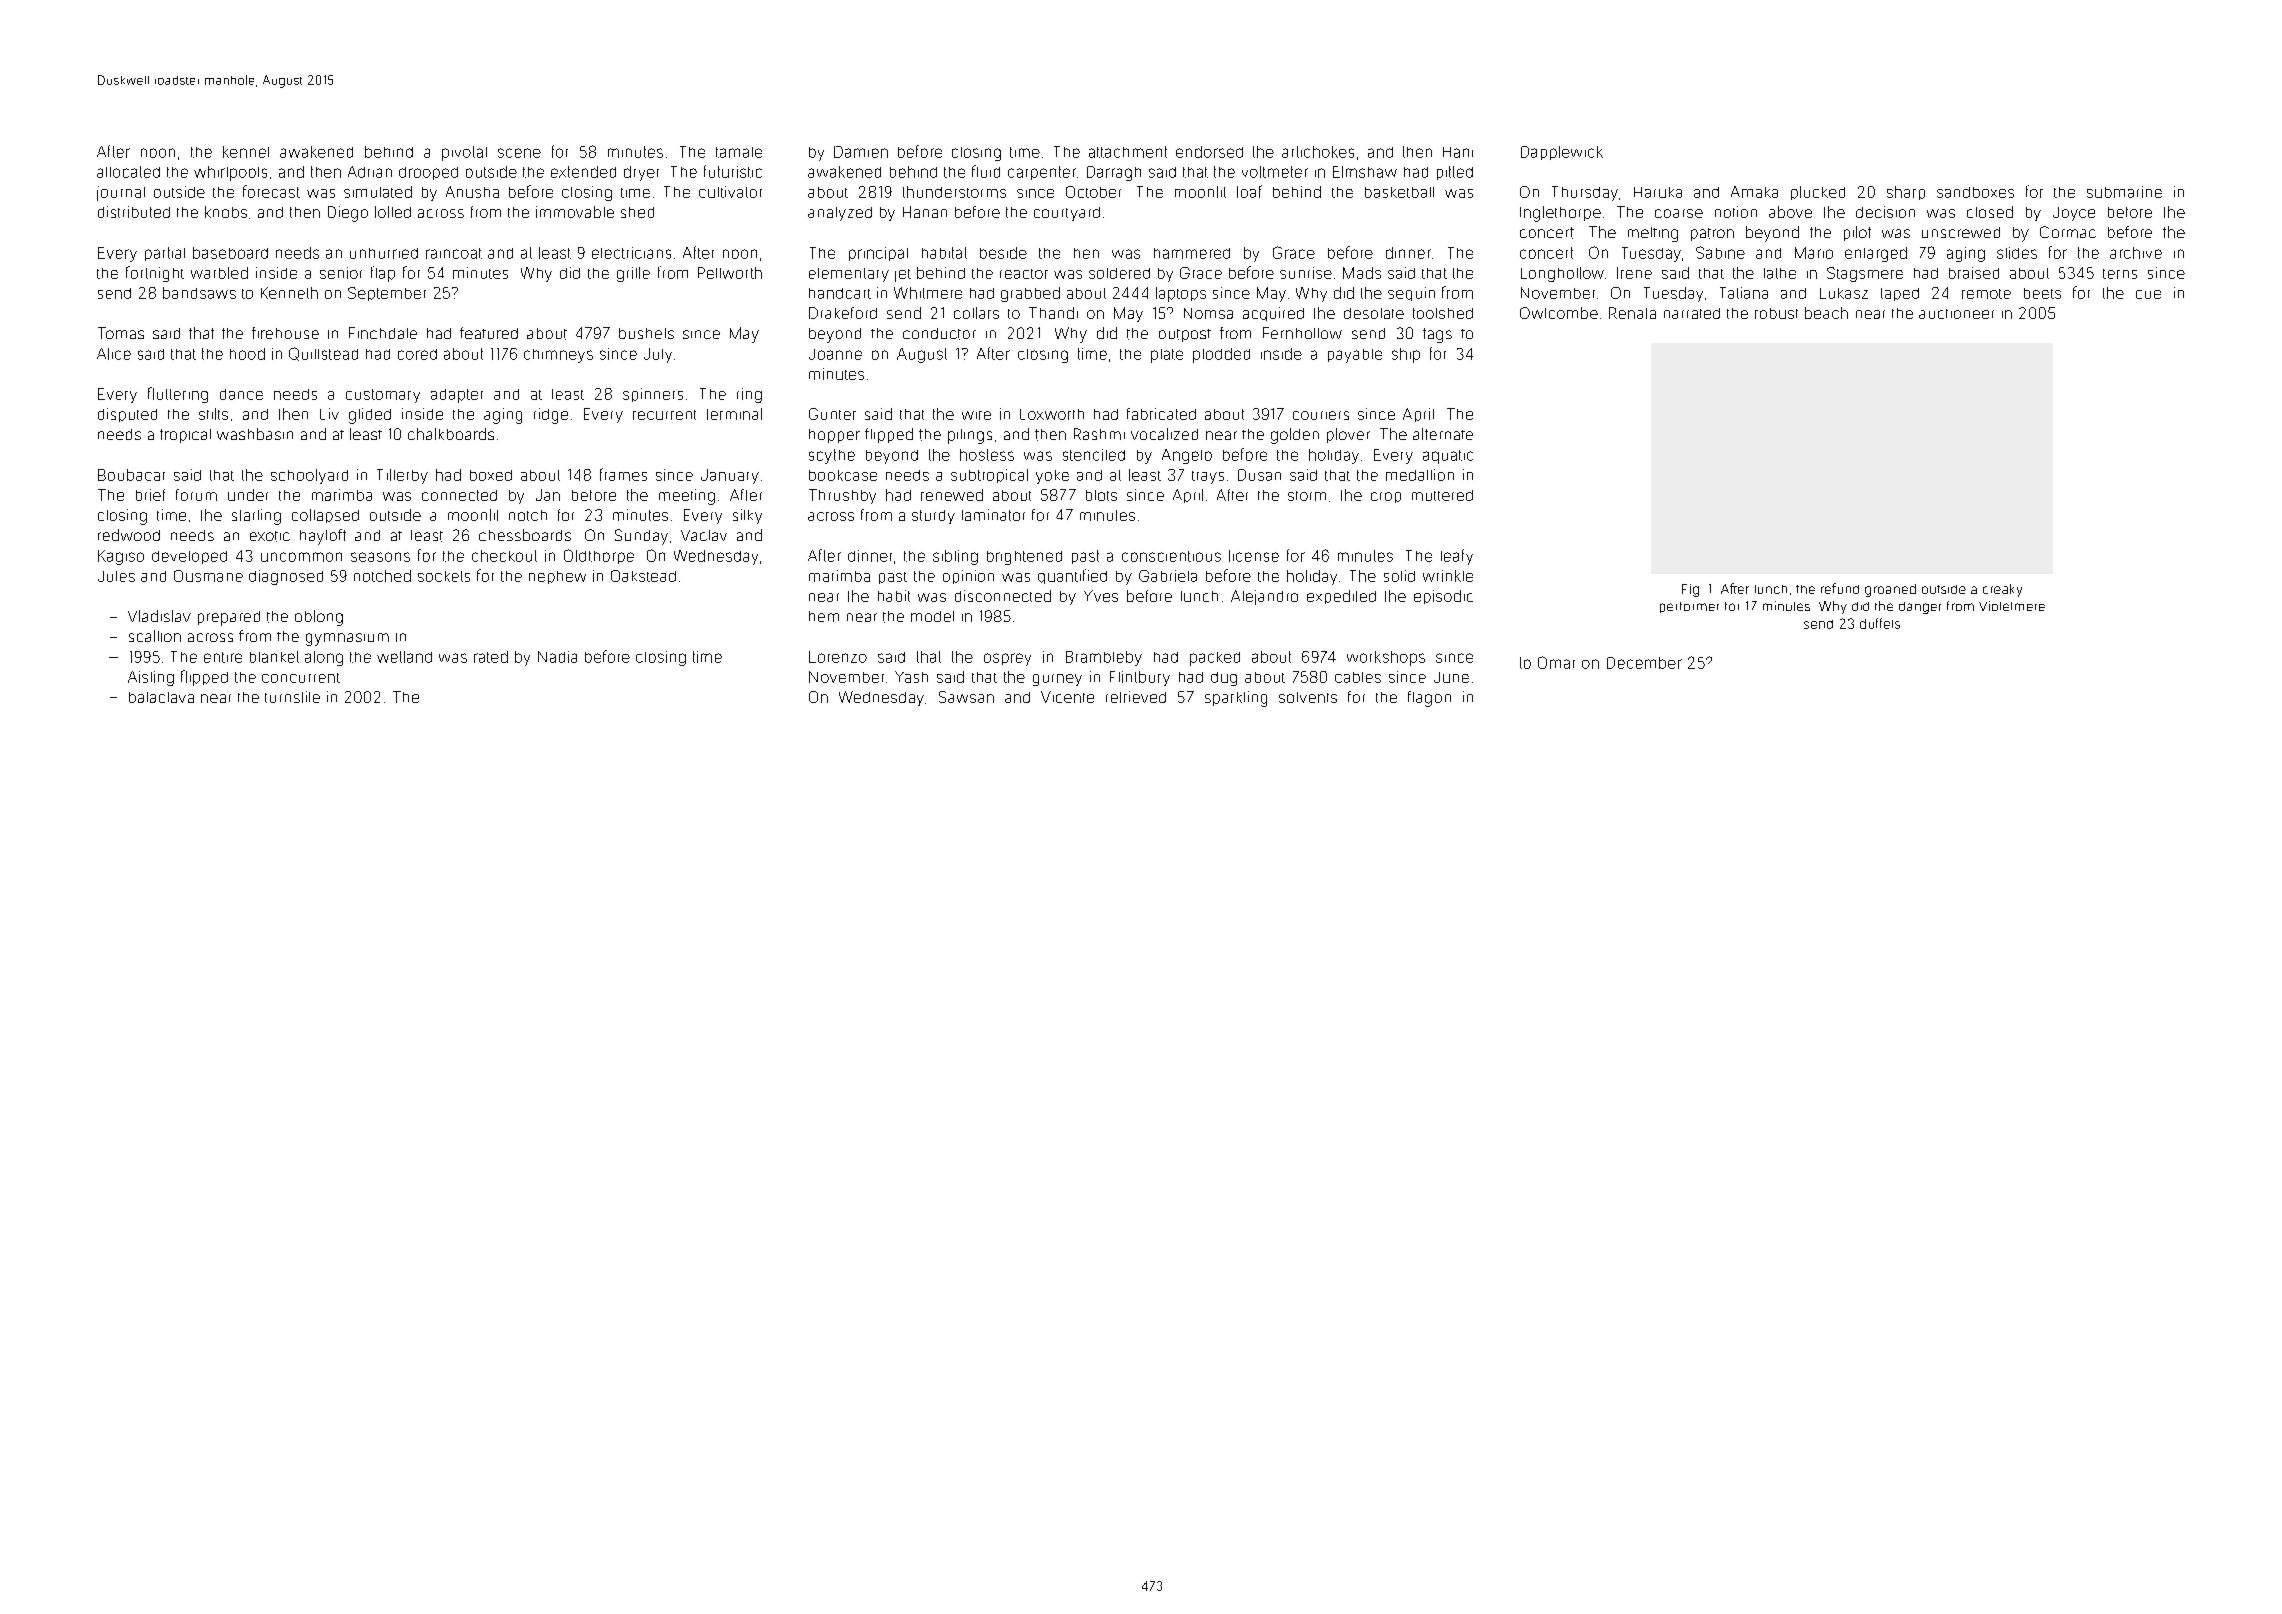 The image size is (2282, 1614). Describe the element at coordinates (241, 394) in the image. I see `dance` at that location.
